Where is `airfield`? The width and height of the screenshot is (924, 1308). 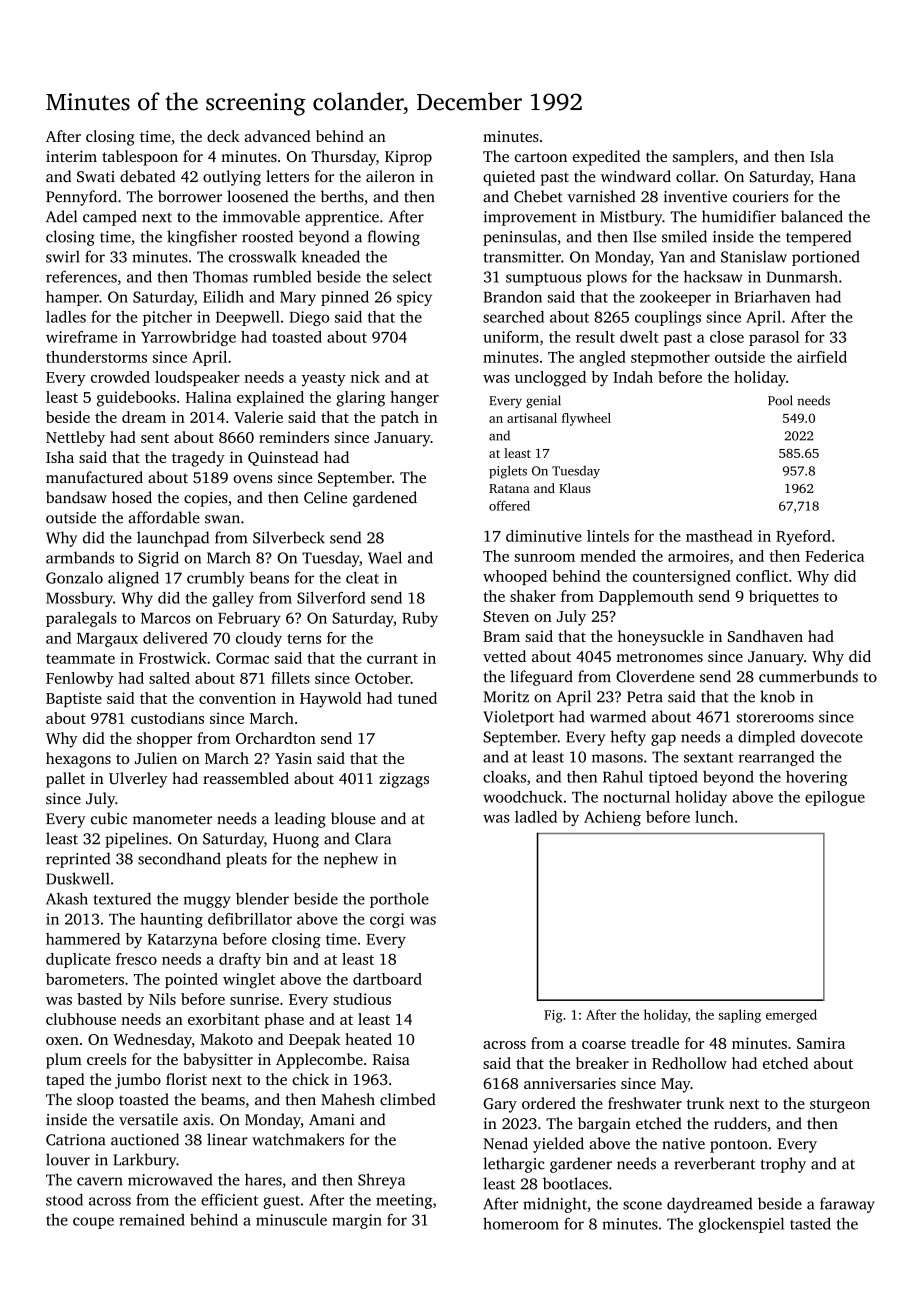
airfield is located at coordinates (822, 357).
